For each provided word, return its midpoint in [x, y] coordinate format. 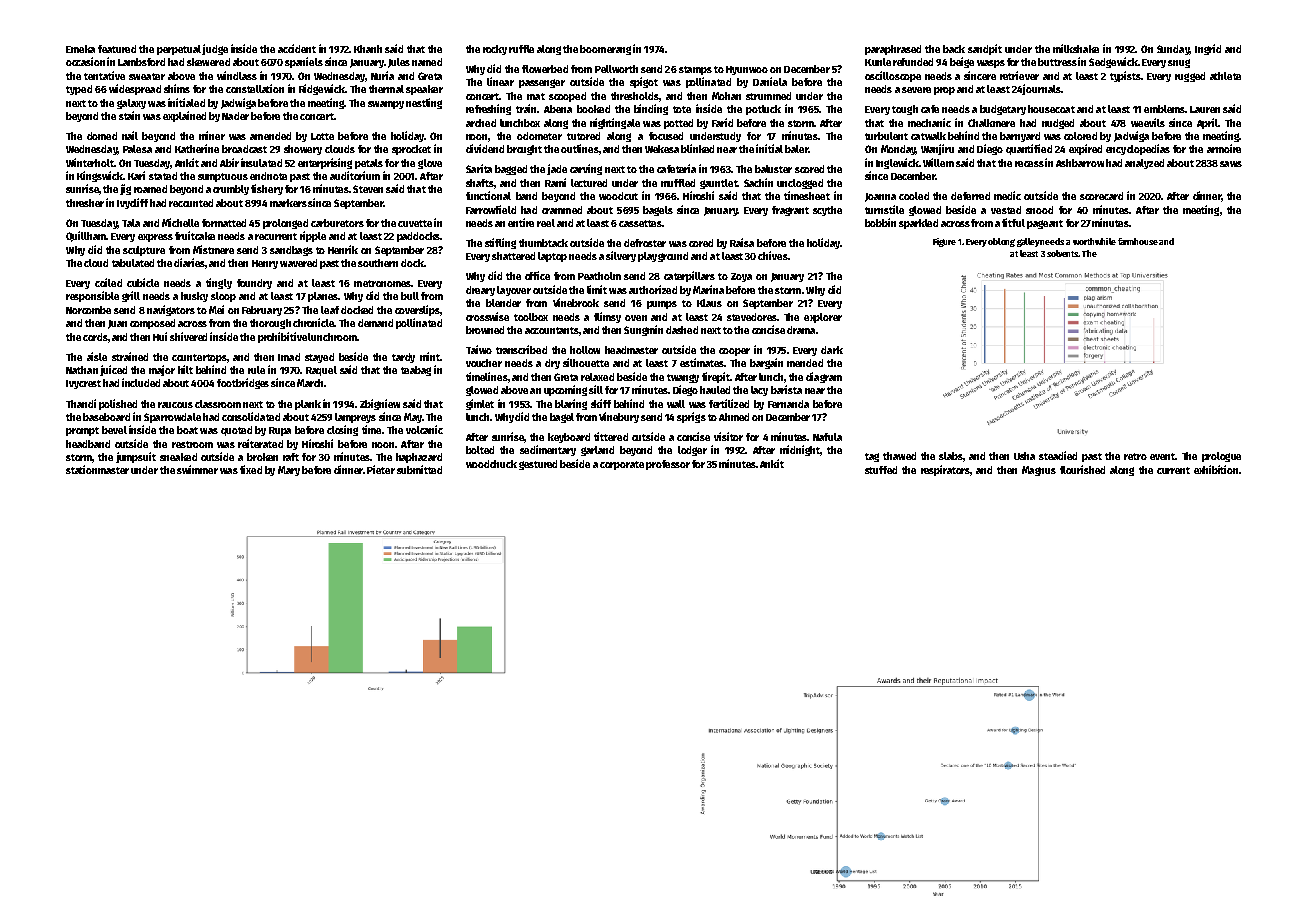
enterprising [325, 163]
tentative [104, 75]
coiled [108, 282]
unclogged [800, 184]
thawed [899, 456]
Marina [708, 289]
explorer [823, 318]
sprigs [691, 417]
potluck [763, 110]
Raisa [742, 242]
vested [1006, 210]
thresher [85, 203]
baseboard [106, 417]
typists [1125, 76]
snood [1039, 210]
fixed [251, 469]
